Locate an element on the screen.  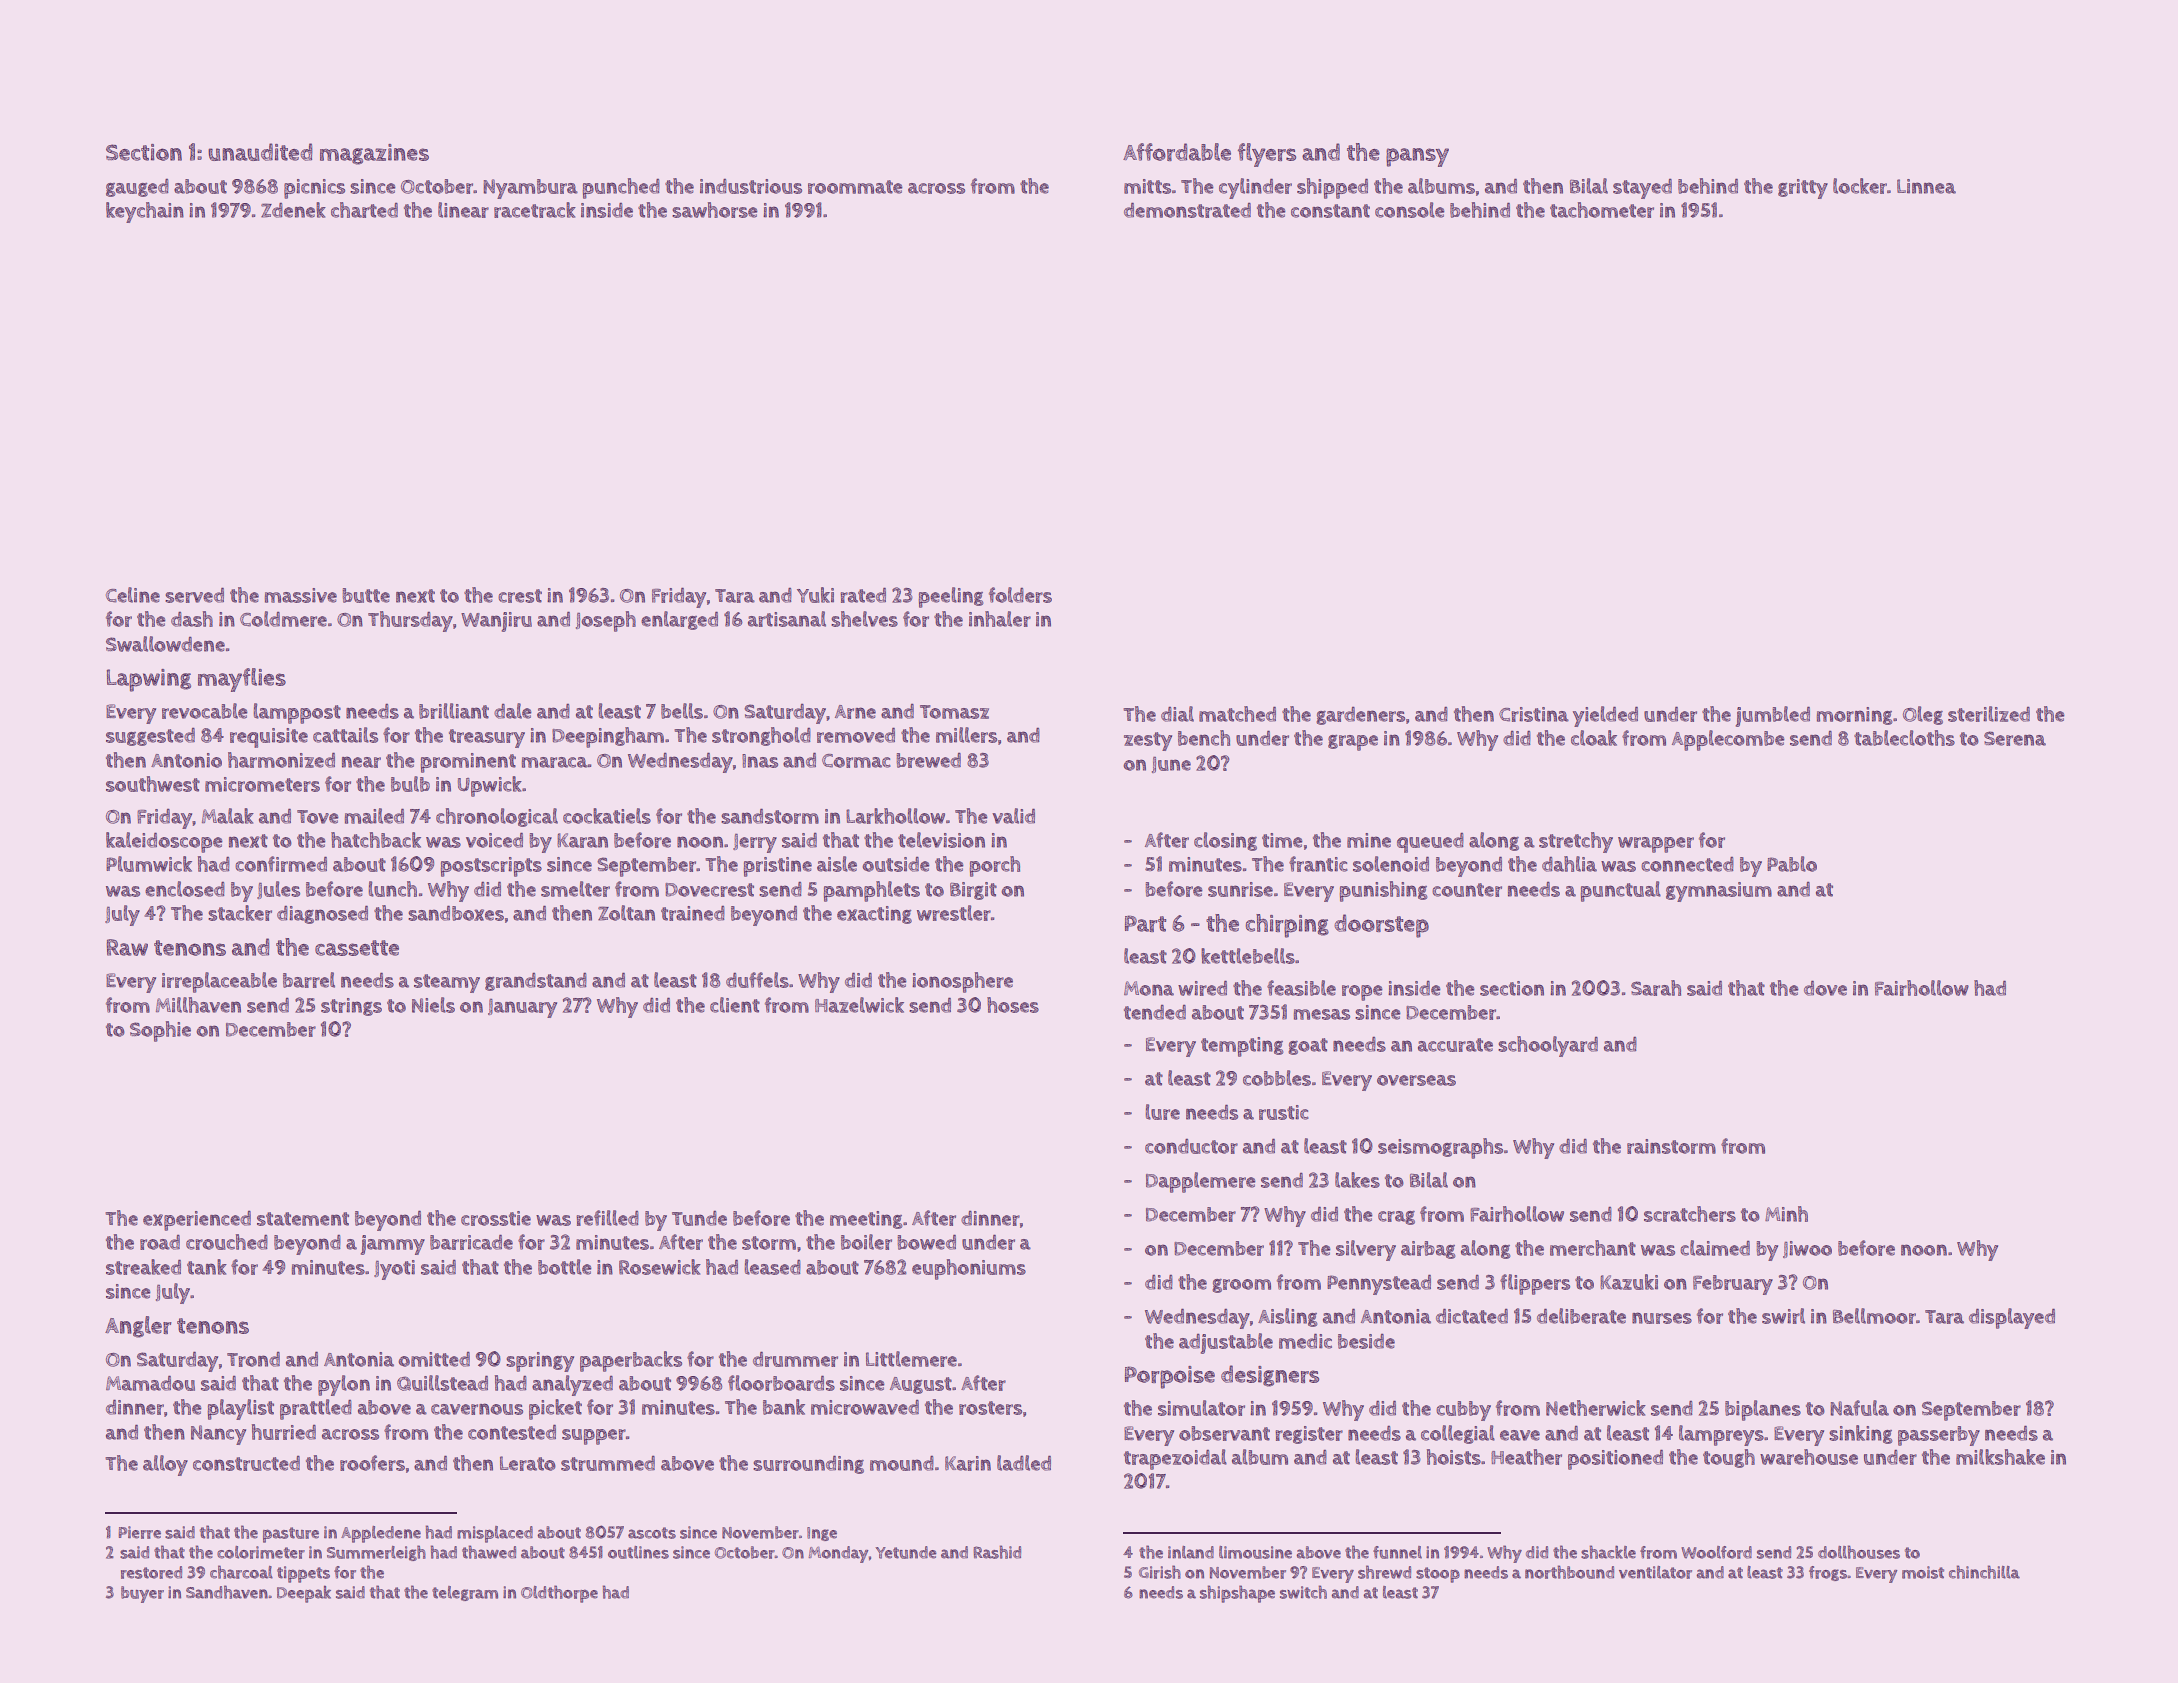
Sarah is located at coordinates (1656, 988).
